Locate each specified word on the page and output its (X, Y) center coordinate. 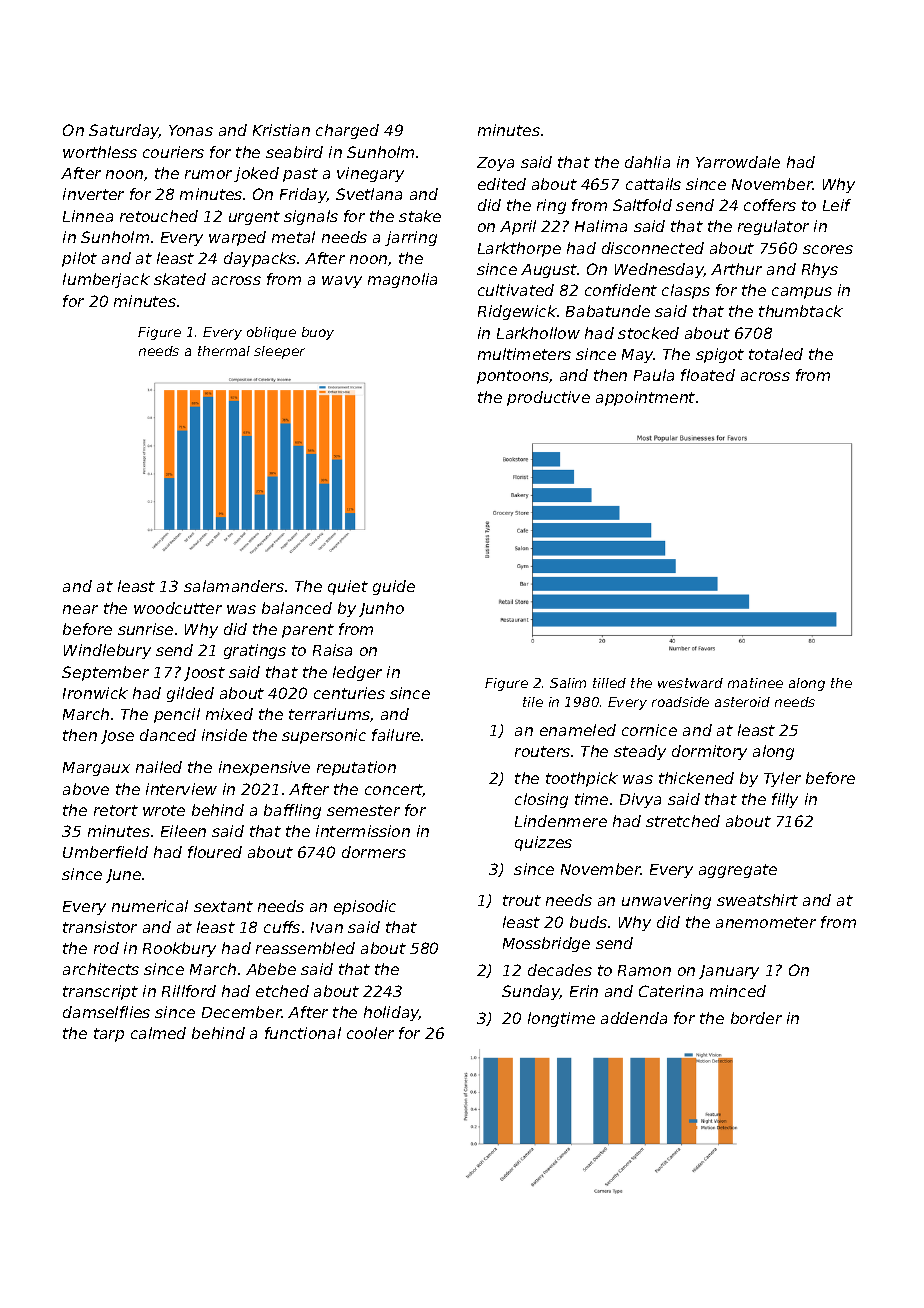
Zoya (495, 164)
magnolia (402, 280)
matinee (755, 683)
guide (394, 587)
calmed (158, 1033)
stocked (648, 333)
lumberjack (106, 280)
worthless (100, 152)
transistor (100, 927)
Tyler (782, 779)
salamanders (234, 586)
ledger (357, 673)
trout (522, 900)
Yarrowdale (738, 162)
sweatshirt (757, 900)
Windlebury (107, 651)
